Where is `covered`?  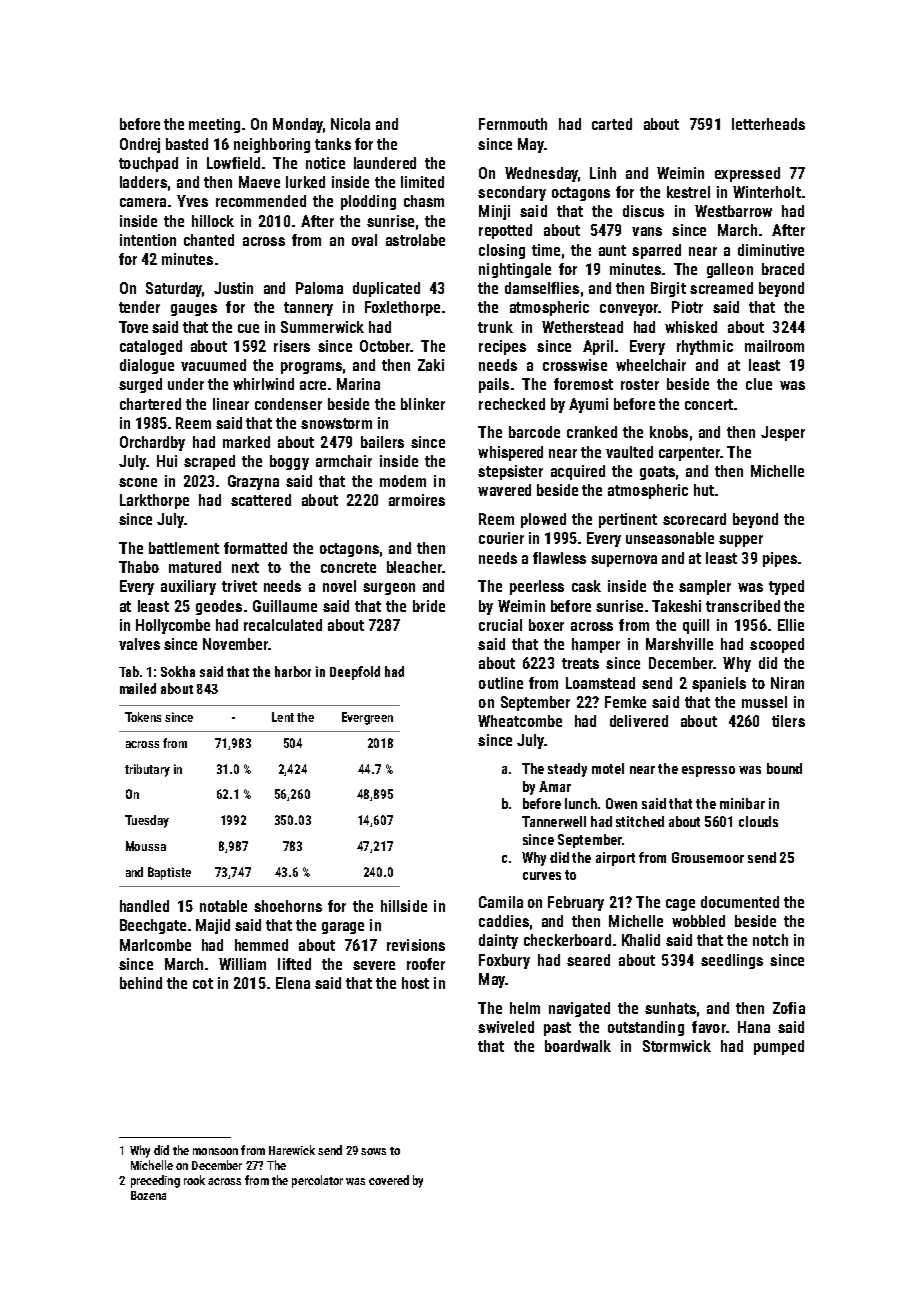 covered is located at coordinates (389, 1180).
